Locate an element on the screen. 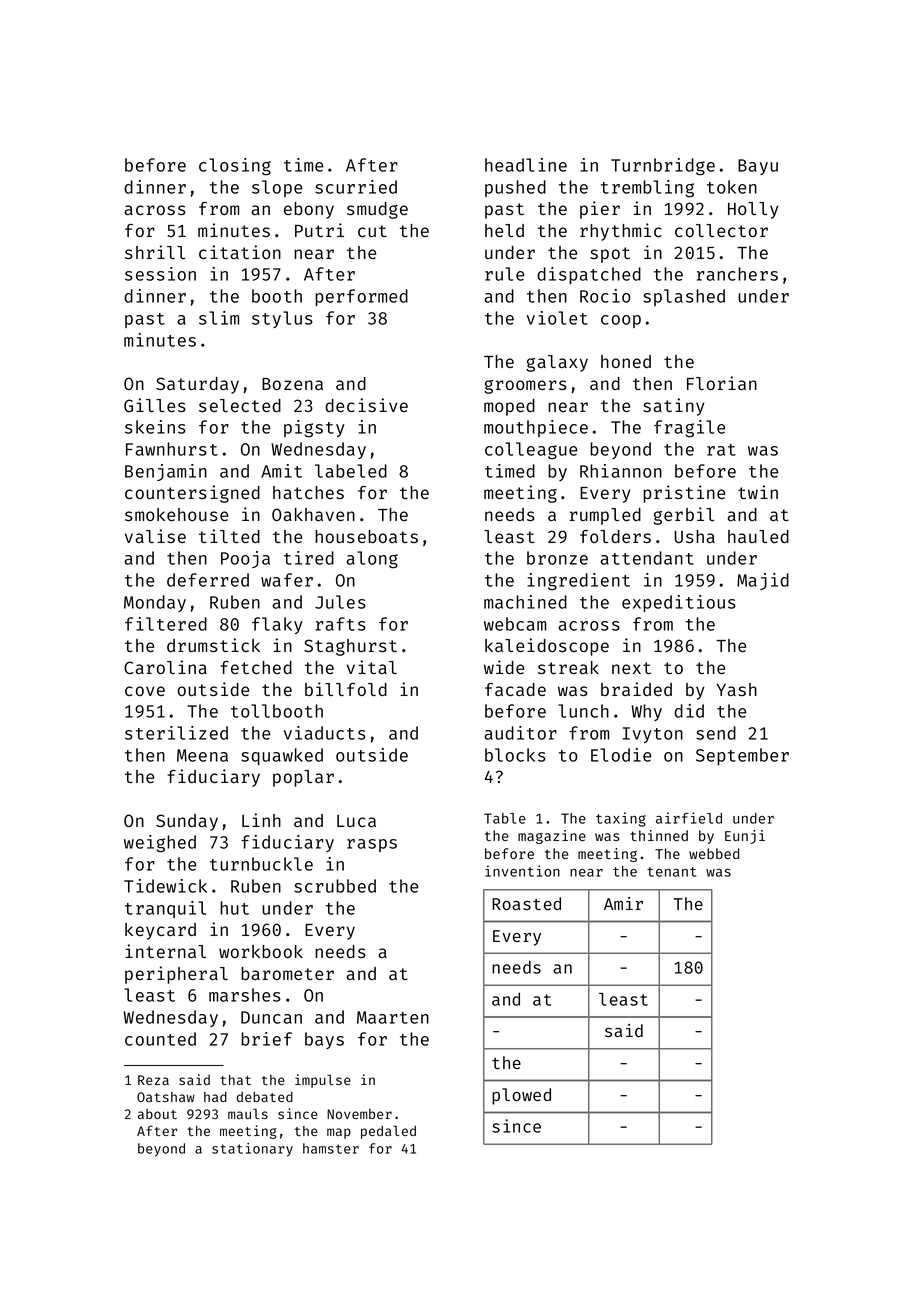 This screenshot has height=1311, width=924. Florian is located at coordinates (722, 383).
